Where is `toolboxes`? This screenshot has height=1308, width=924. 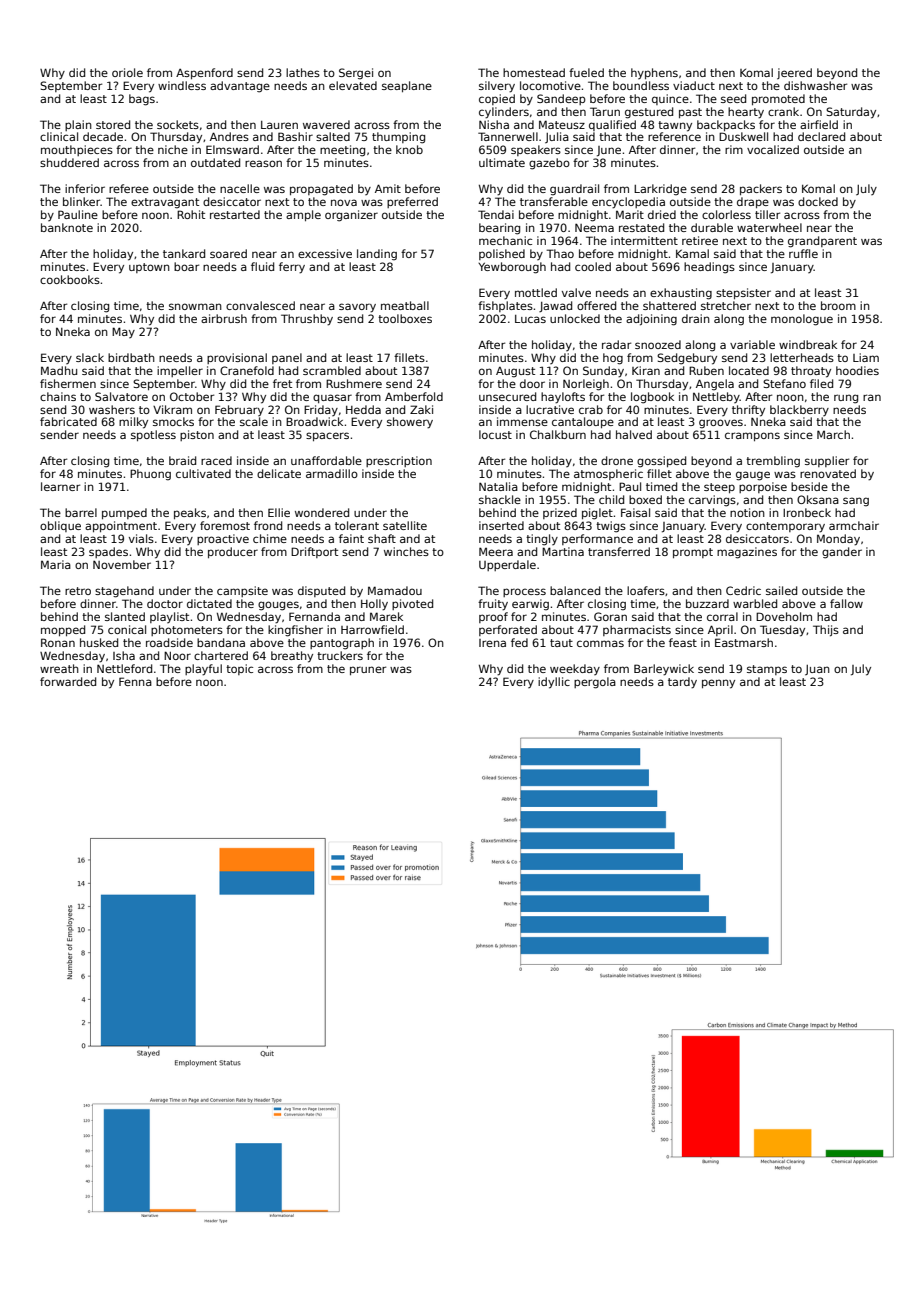
toolboxes is located at coordinates (405, 318).
